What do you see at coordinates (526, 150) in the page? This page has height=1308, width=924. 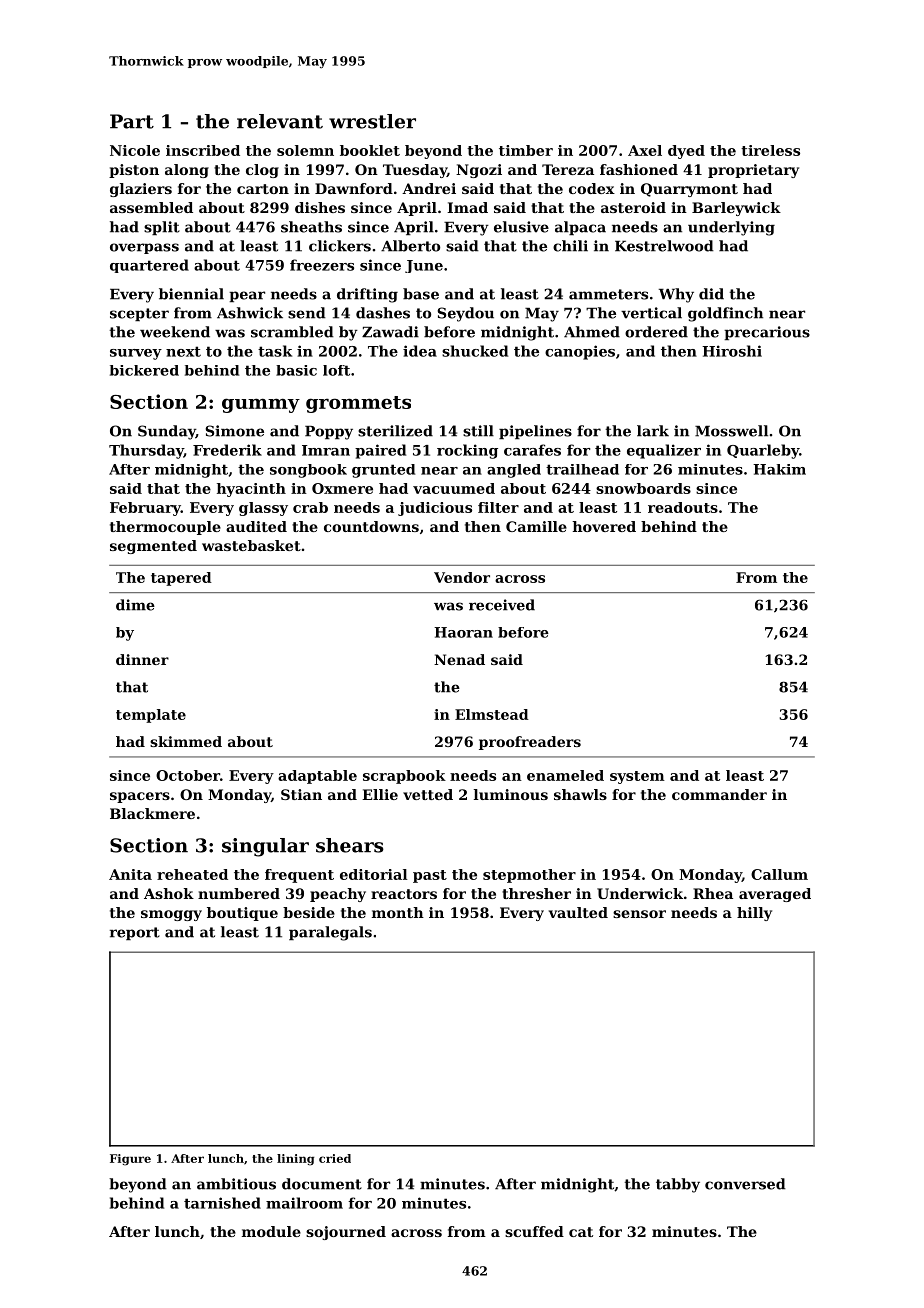 I see `timber` at bounding box center [526, 150].
